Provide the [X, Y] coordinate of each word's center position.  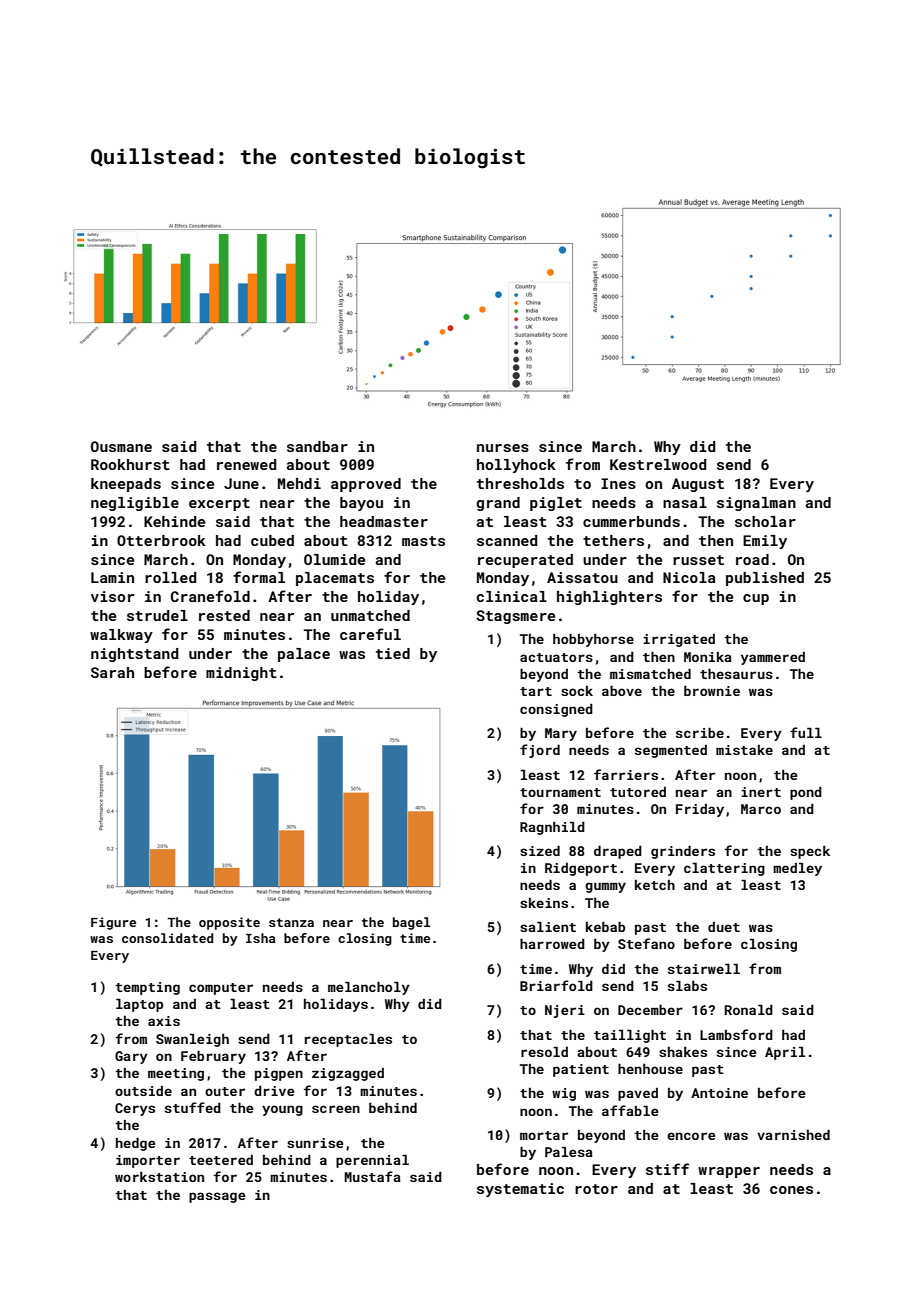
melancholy [369, 988]
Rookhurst [130, 464]
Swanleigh [192, 1040]
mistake [744, 750]
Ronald [749, 1009]
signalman [756, 504]
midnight [241, 674]
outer [225, 1091]
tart [536, 691]
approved [366, 485]
